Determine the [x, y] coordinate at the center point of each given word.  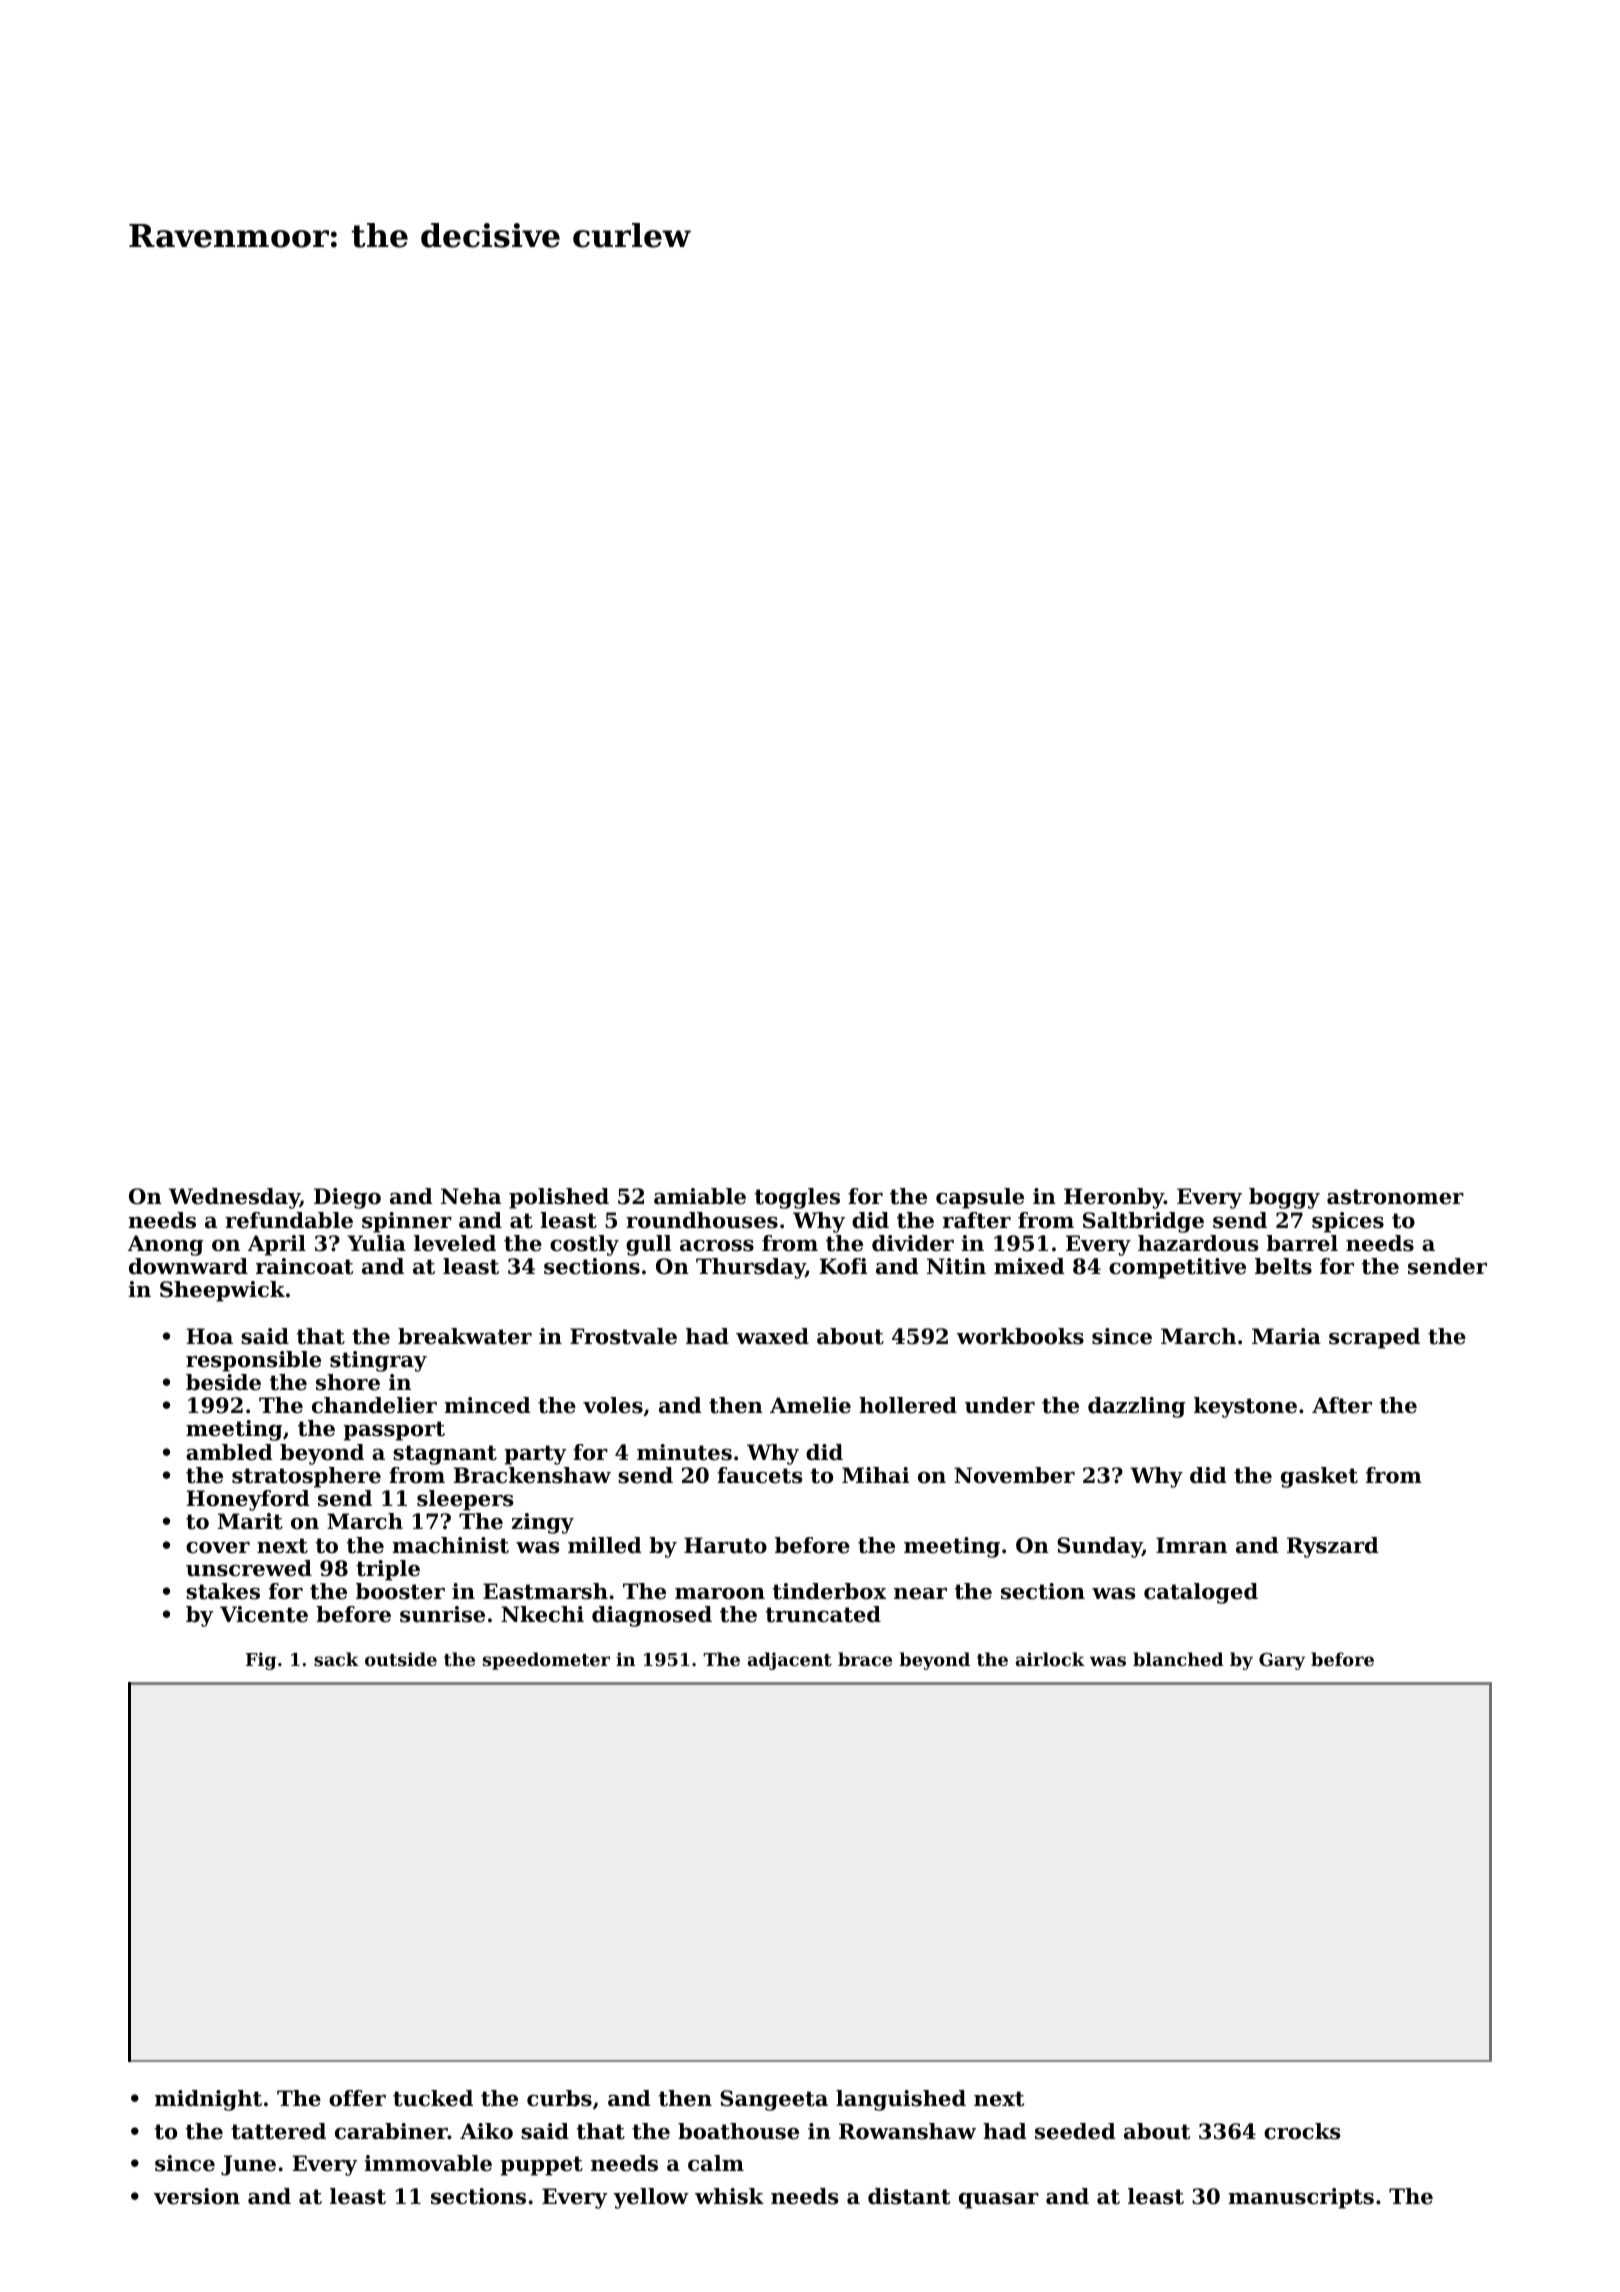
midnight [208, 2100]
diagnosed [652, 1616]
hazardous [1198, 1243]
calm [716, 2163]
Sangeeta [774, 2100]
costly [584, 1245]
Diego [347, 1198]
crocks [1302, 2131]
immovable [428, 2163]
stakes [223, 1591]
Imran [1191, 1545]
